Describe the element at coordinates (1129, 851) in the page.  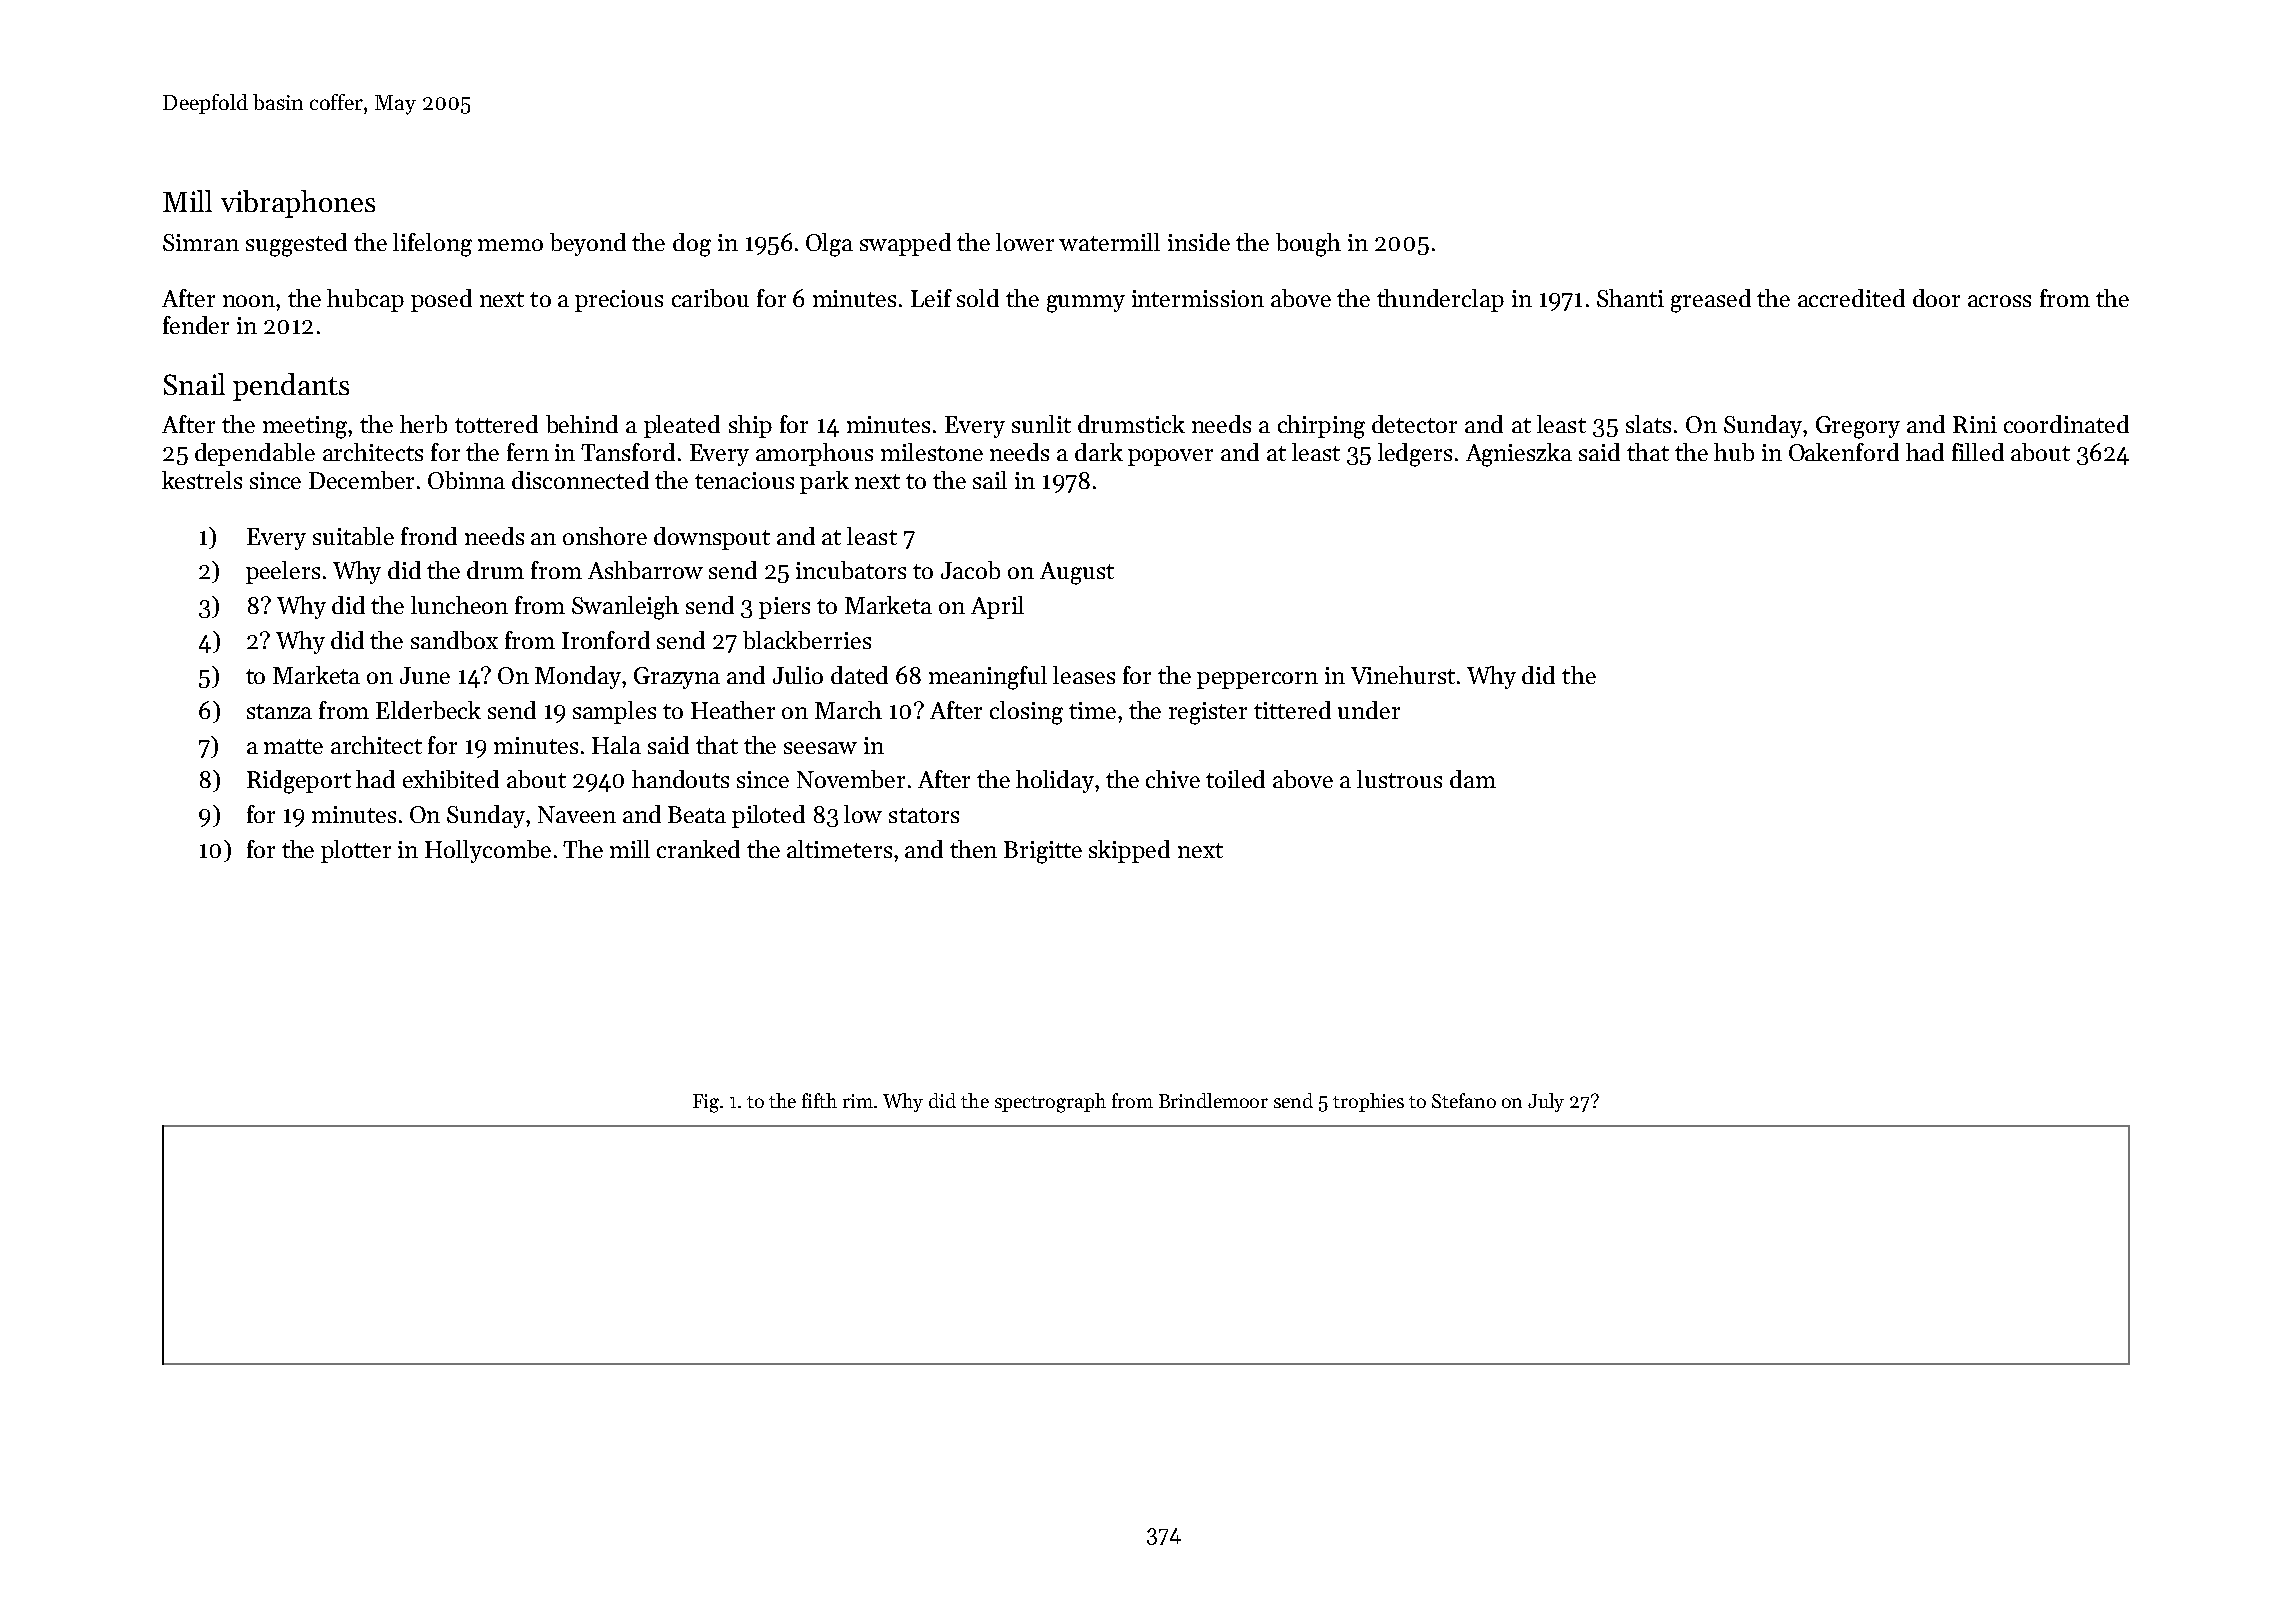
I see `skipped` at that location.
